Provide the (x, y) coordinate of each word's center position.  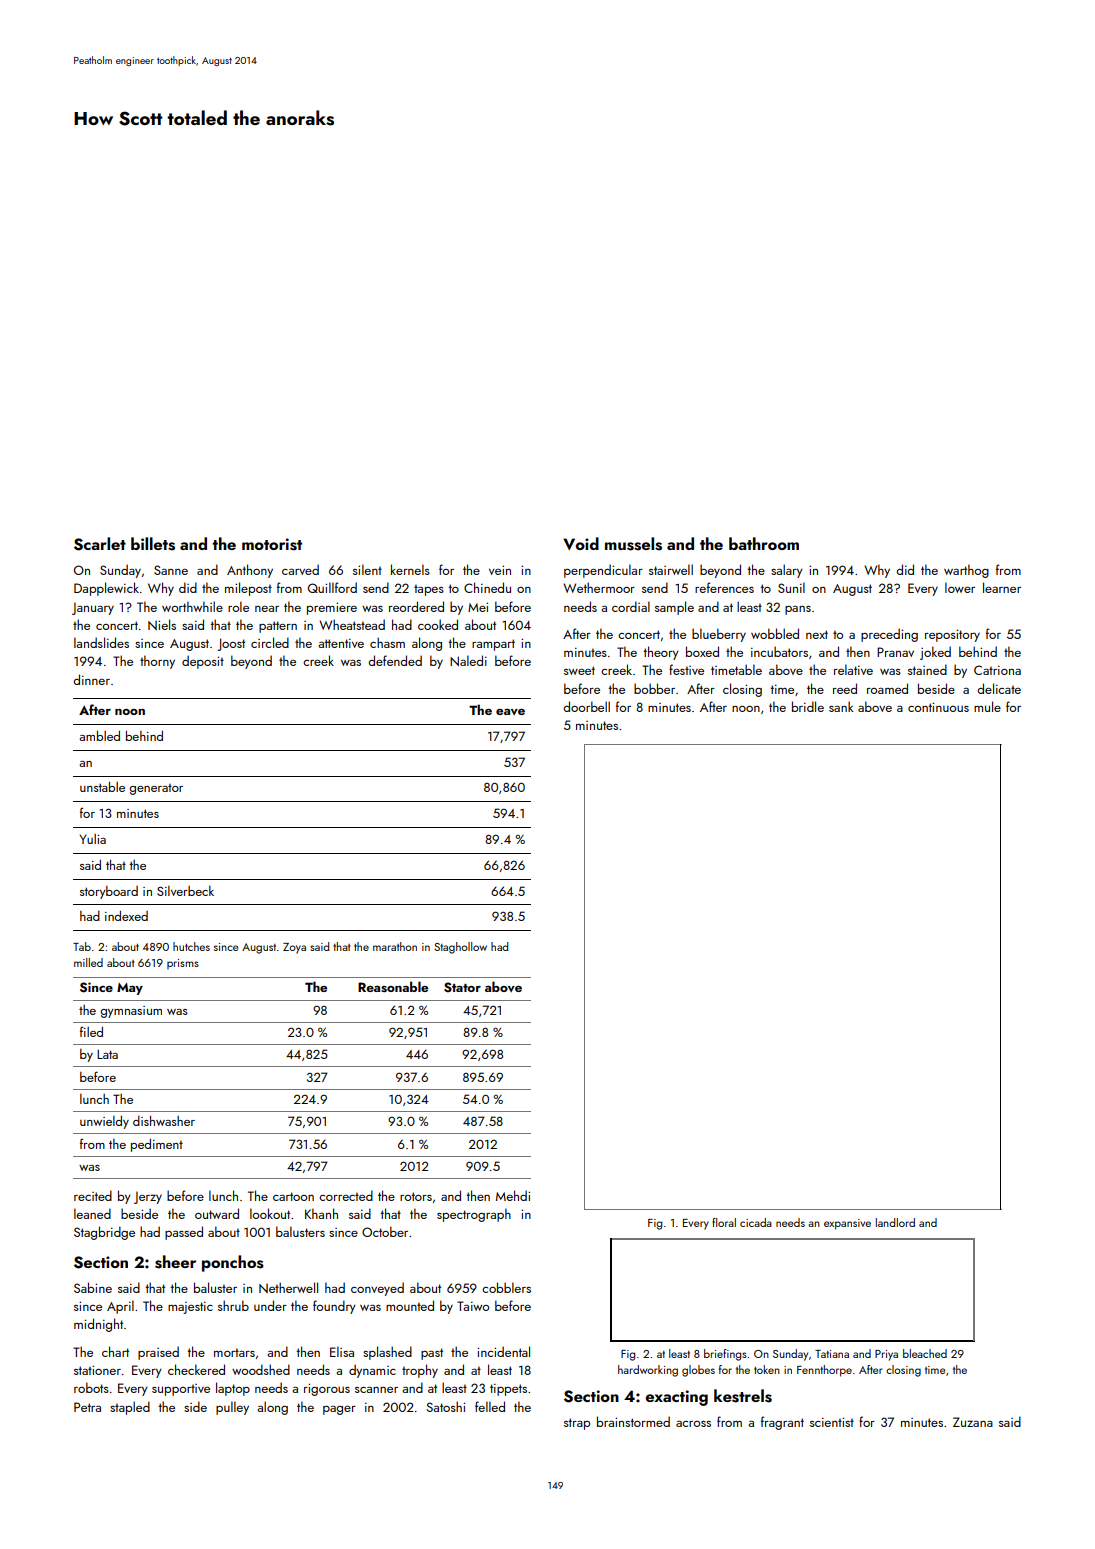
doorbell (586, 706)
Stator (462, 987)
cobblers (506, 1287)
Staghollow (460, 948)
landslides (101, 642)
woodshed (261, 1369)
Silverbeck (185, 891)
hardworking (648, 1371)
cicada (756, 1222)
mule (987, 706)
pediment (157, 1145)
